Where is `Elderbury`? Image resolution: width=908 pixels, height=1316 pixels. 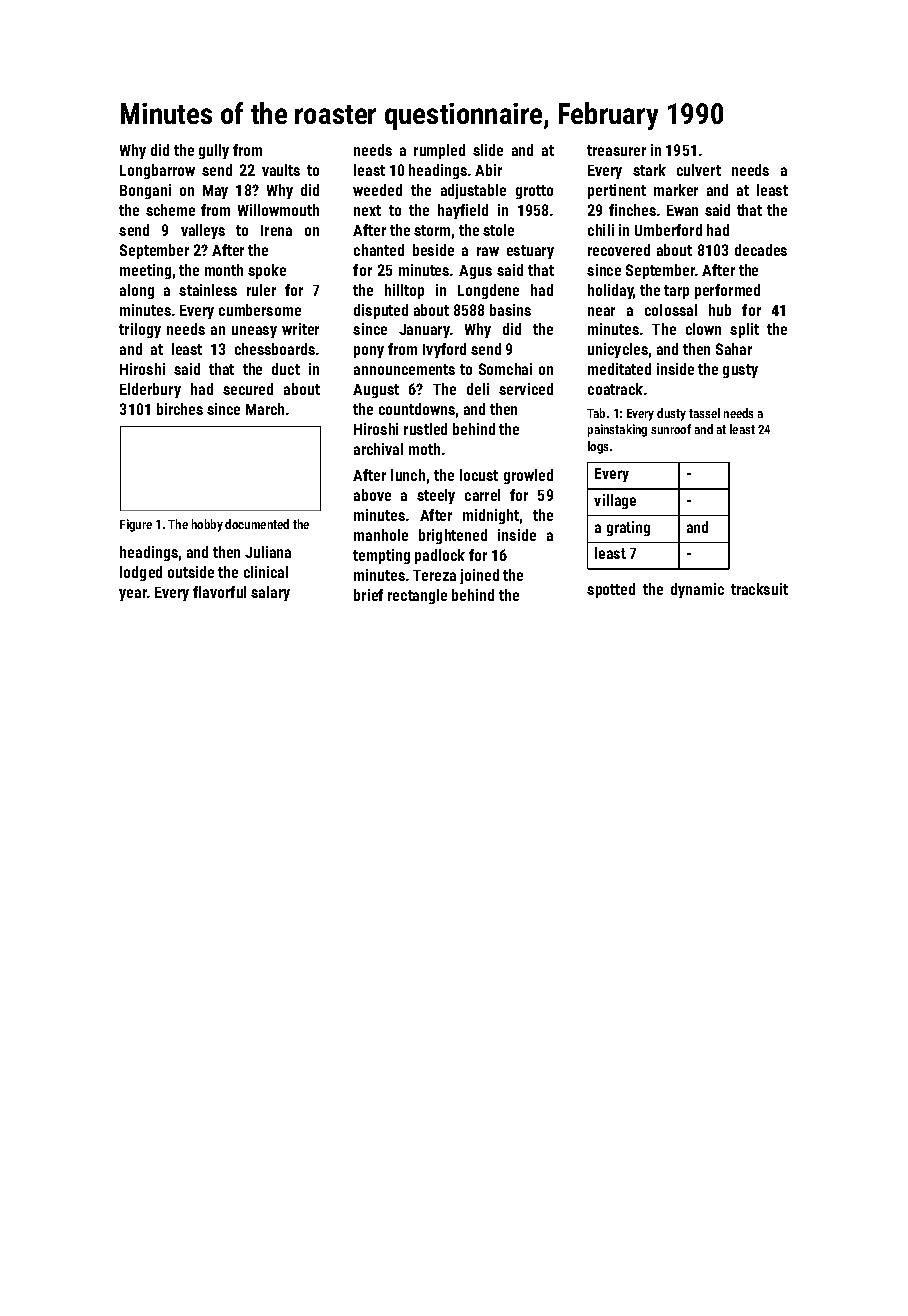
Elderbury is located at coordinates (150, 390).
